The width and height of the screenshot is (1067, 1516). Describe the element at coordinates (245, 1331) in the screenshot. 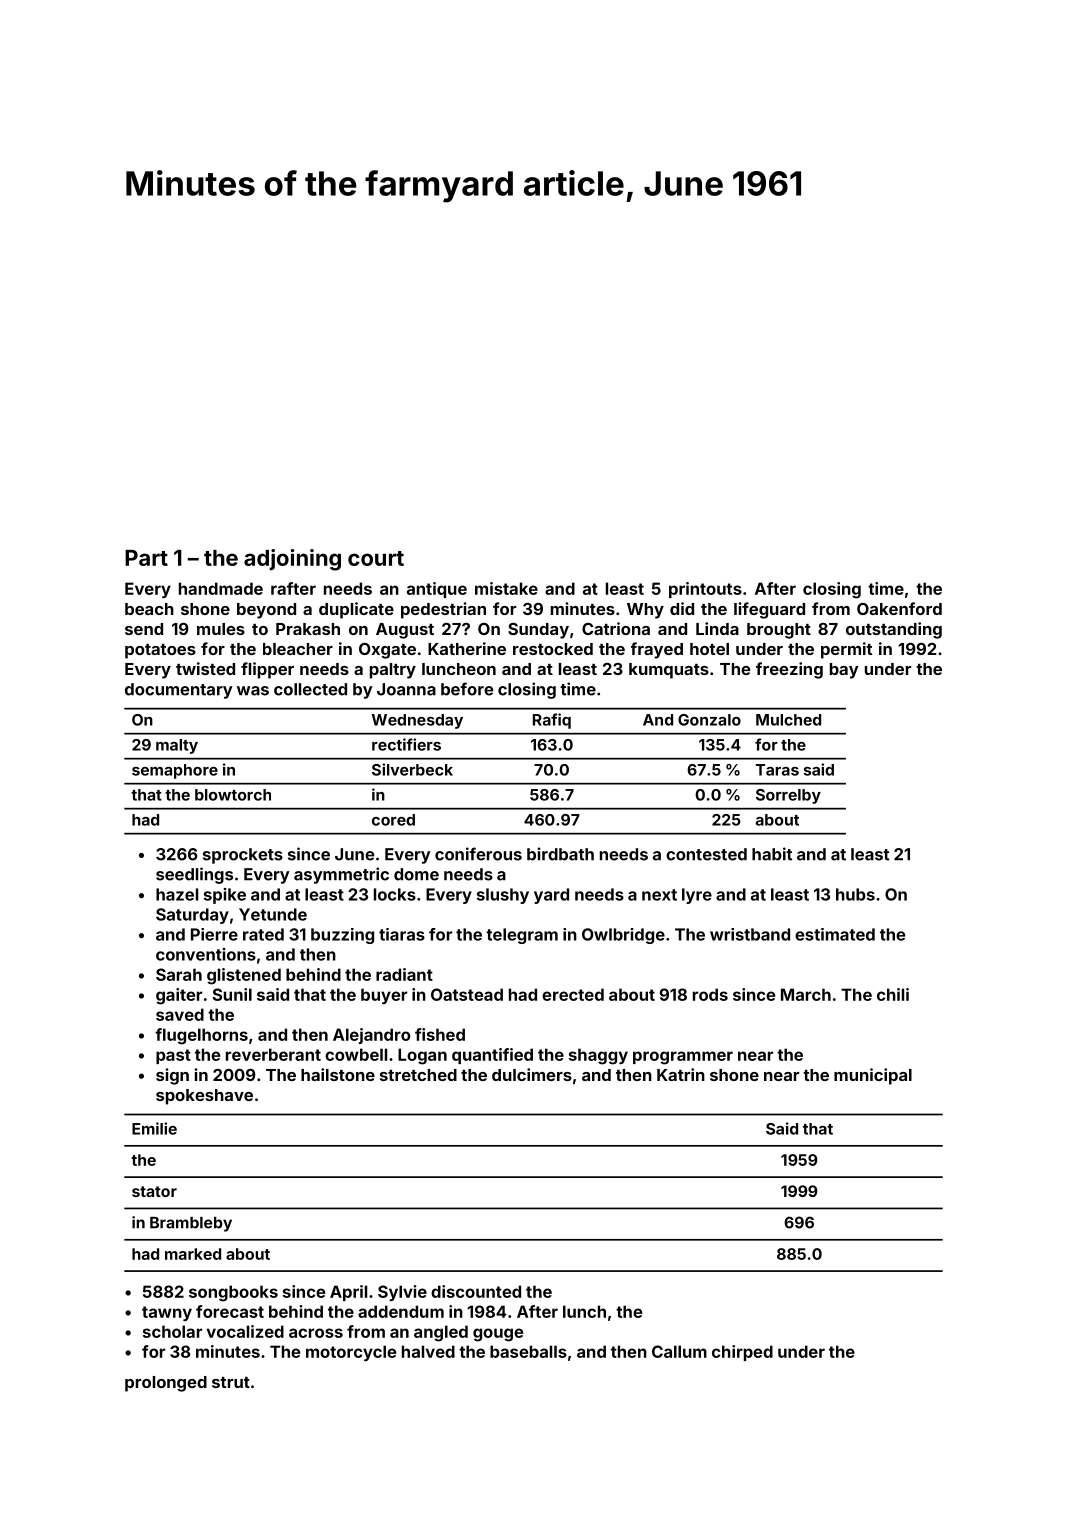

I see `vocalized` at that location.
